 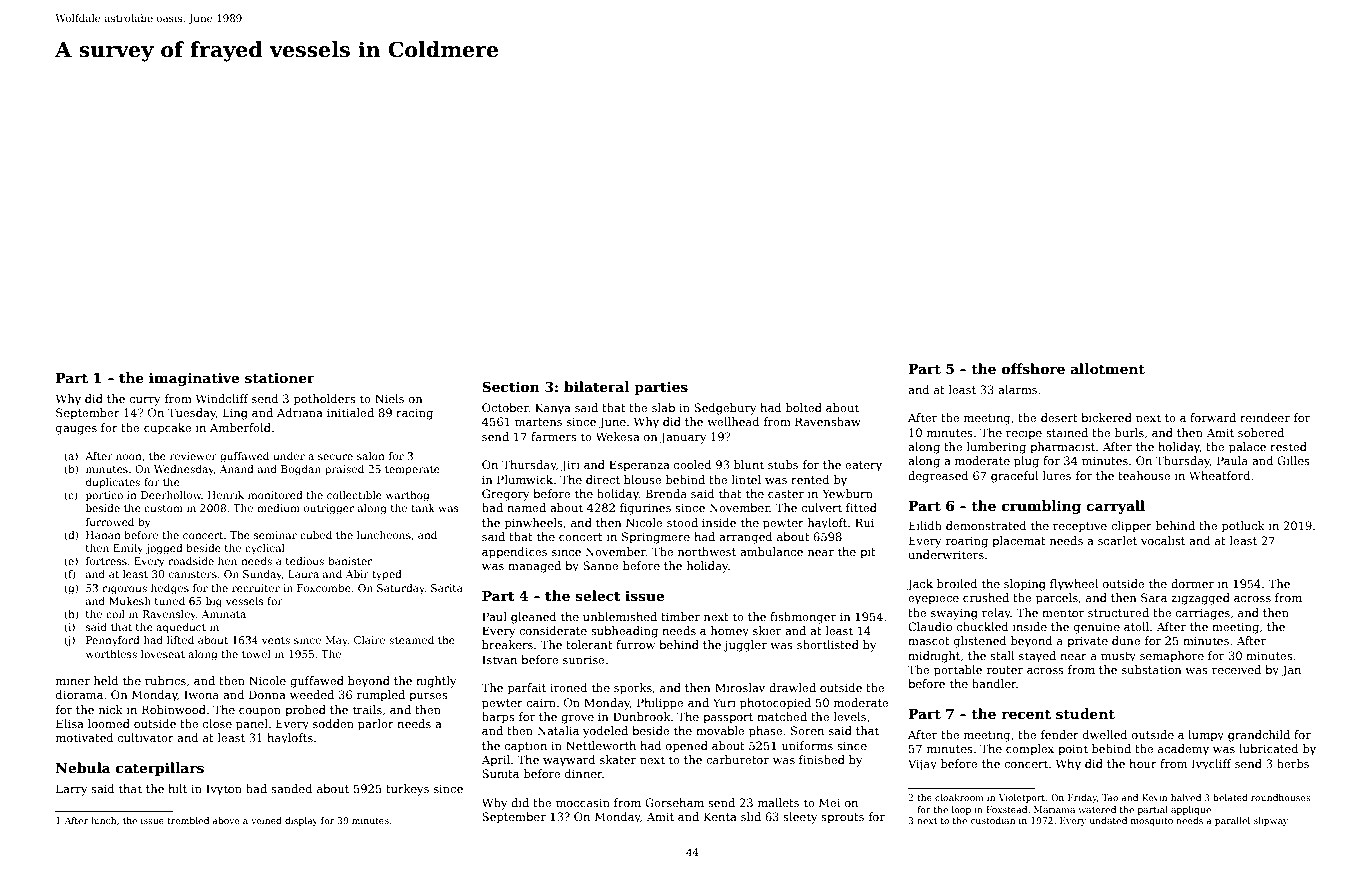 I want to click on Elisa, so click(x=70, y=723).
